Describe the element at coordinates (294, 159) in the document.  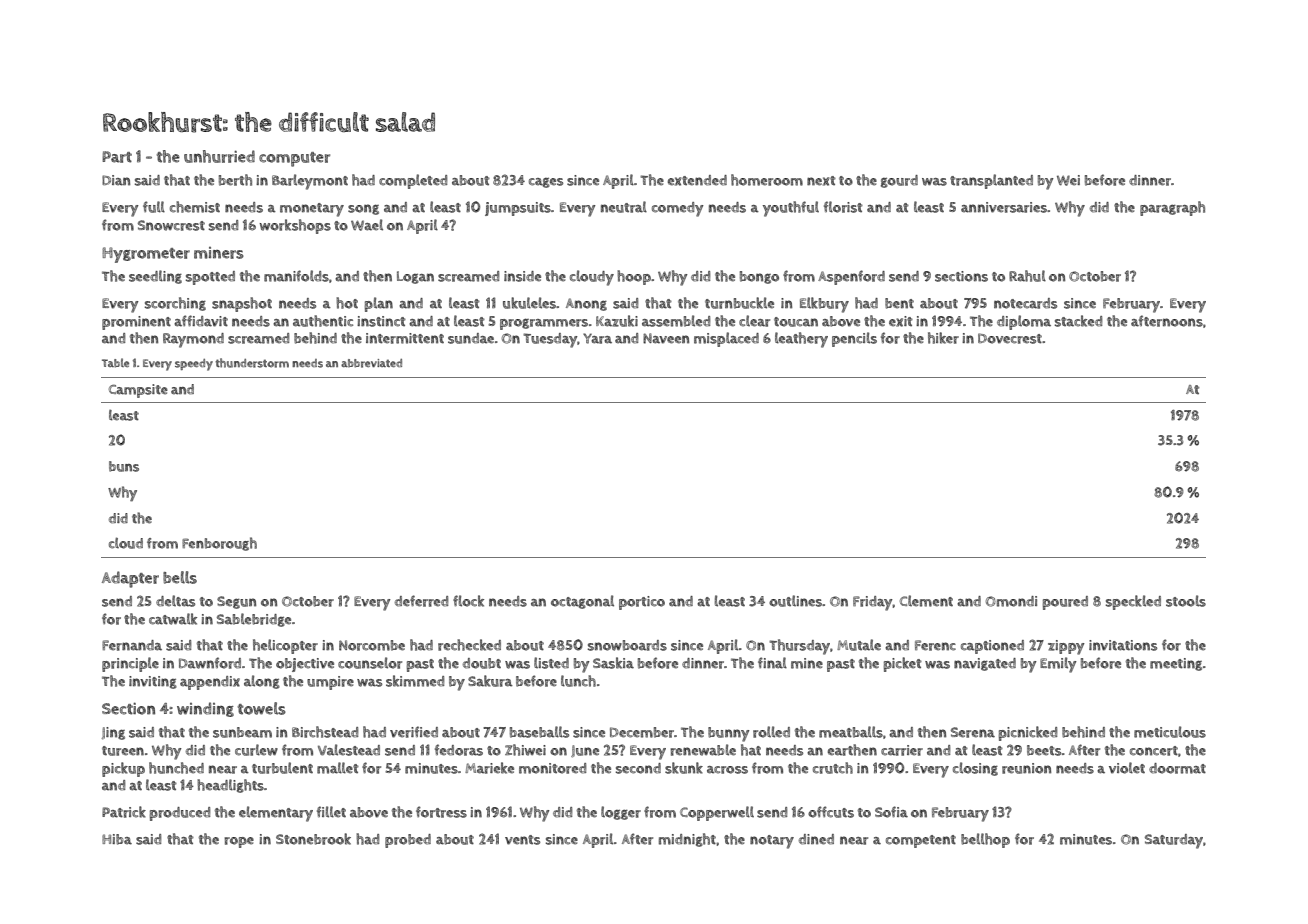
I see `computer` at that location.
